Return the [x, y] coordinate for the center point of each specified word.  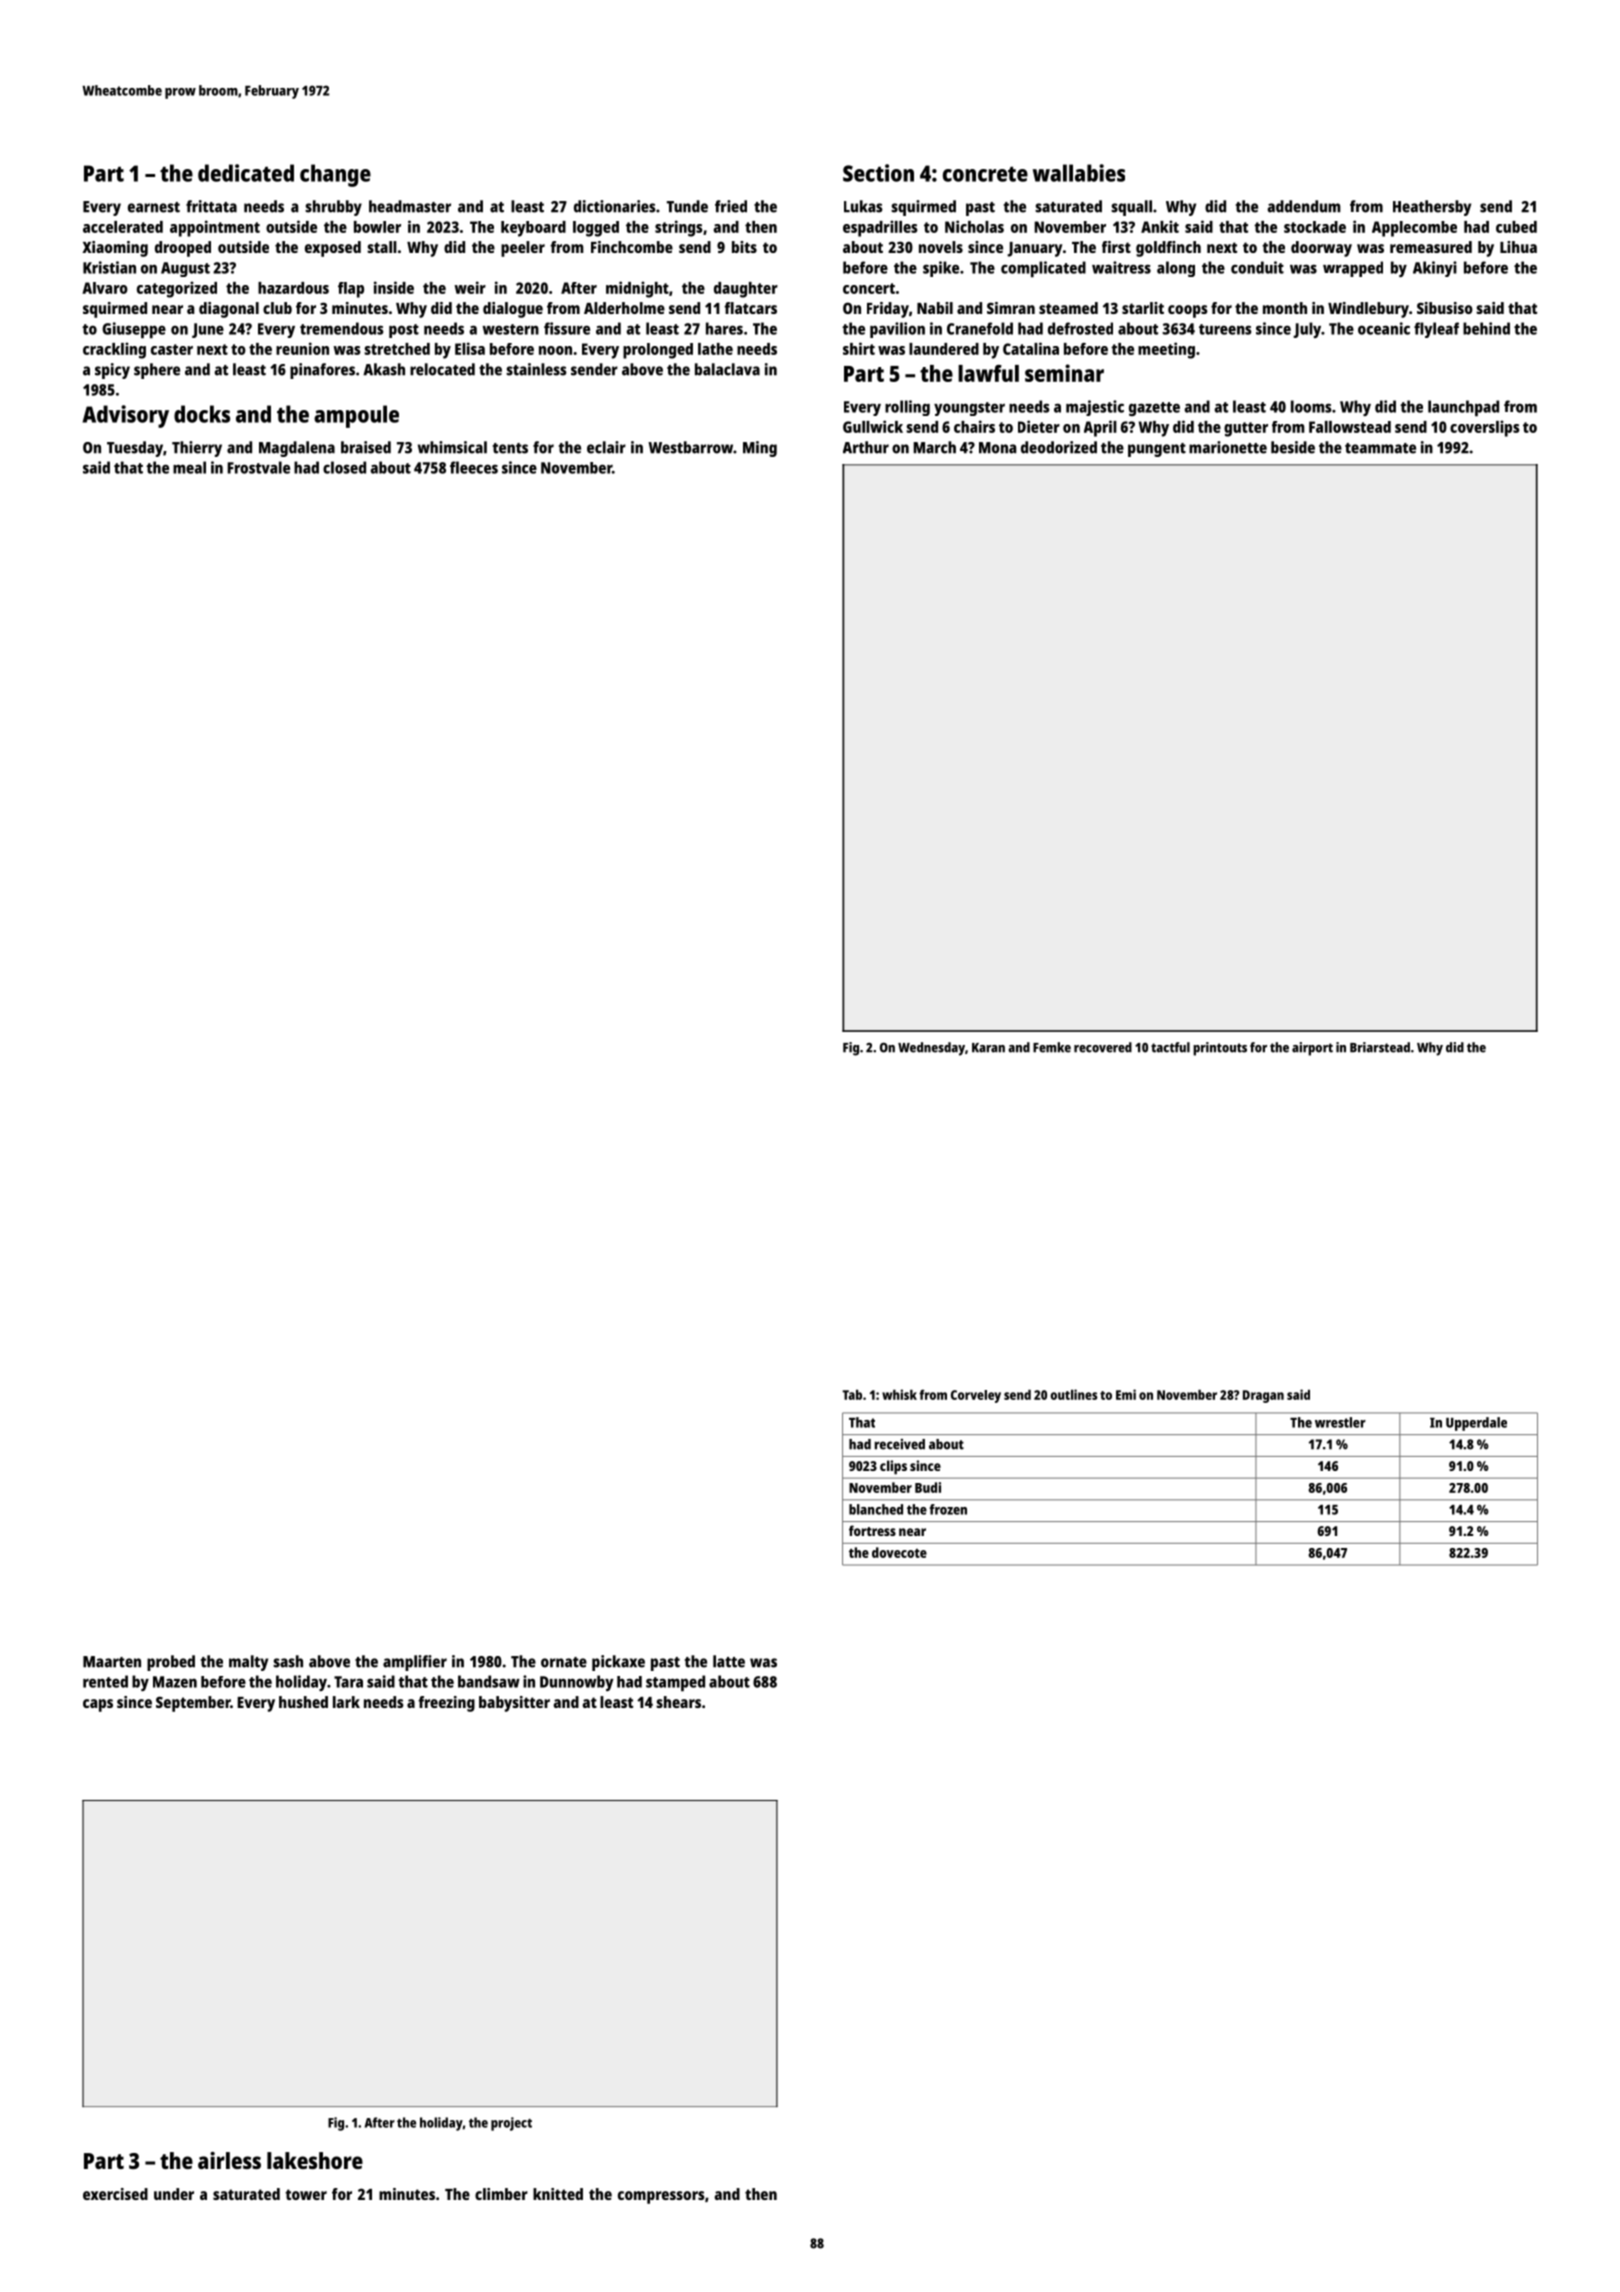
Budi [928, 1487]
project [511, 2124]
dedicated [246, 173]
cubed [1516, 227]
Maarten [112, 1662]
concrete [985, 174]
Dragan [1263, 1396]
